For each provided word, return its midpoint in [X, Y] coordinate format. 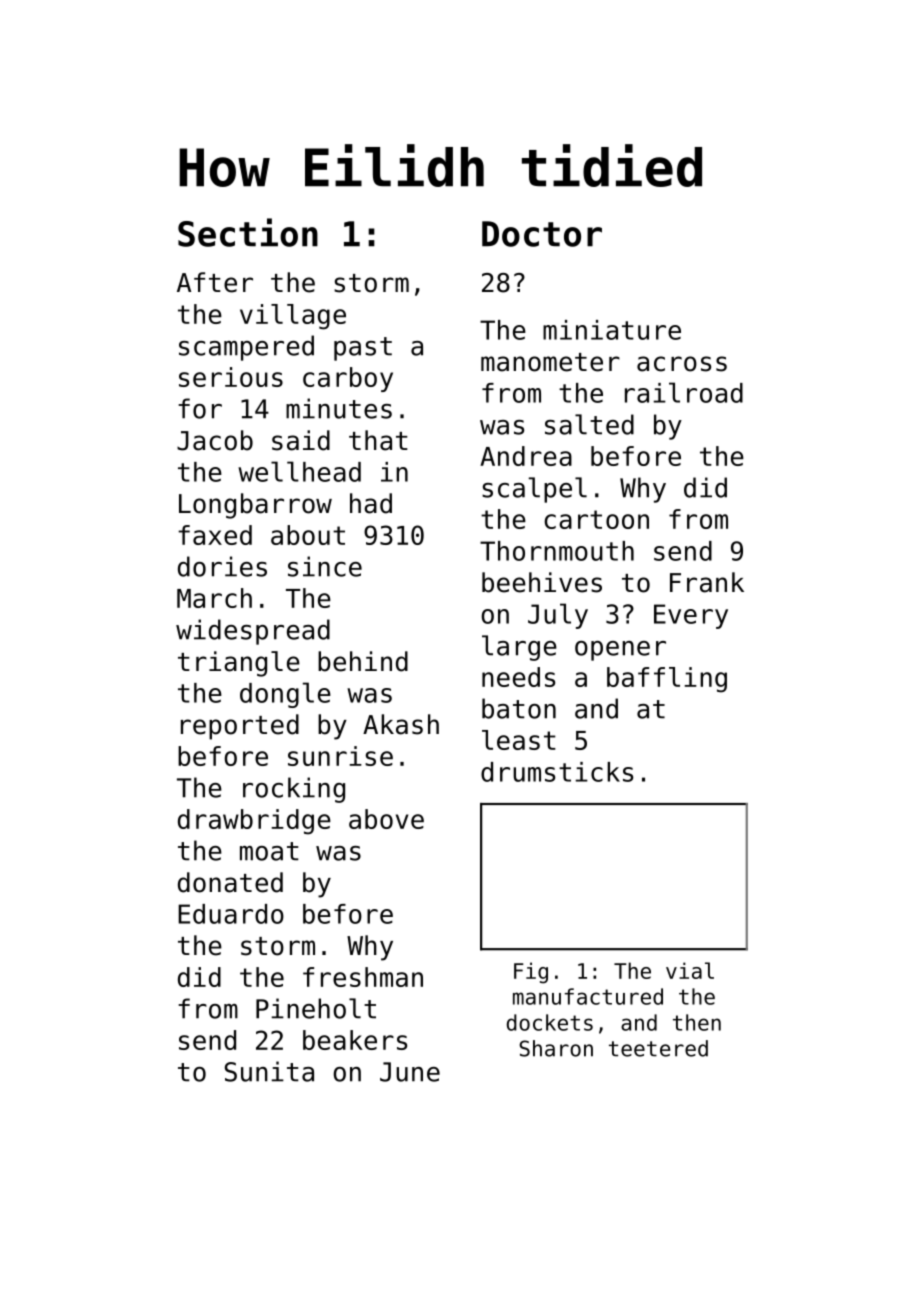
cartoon [596, 519]
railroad [684, 392]
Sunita [269, 1071]
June [410, 1072]
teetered [658, 1048]
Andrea [526, 456]
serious [231, 377]
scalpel [534, 490]
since [325, 566]
